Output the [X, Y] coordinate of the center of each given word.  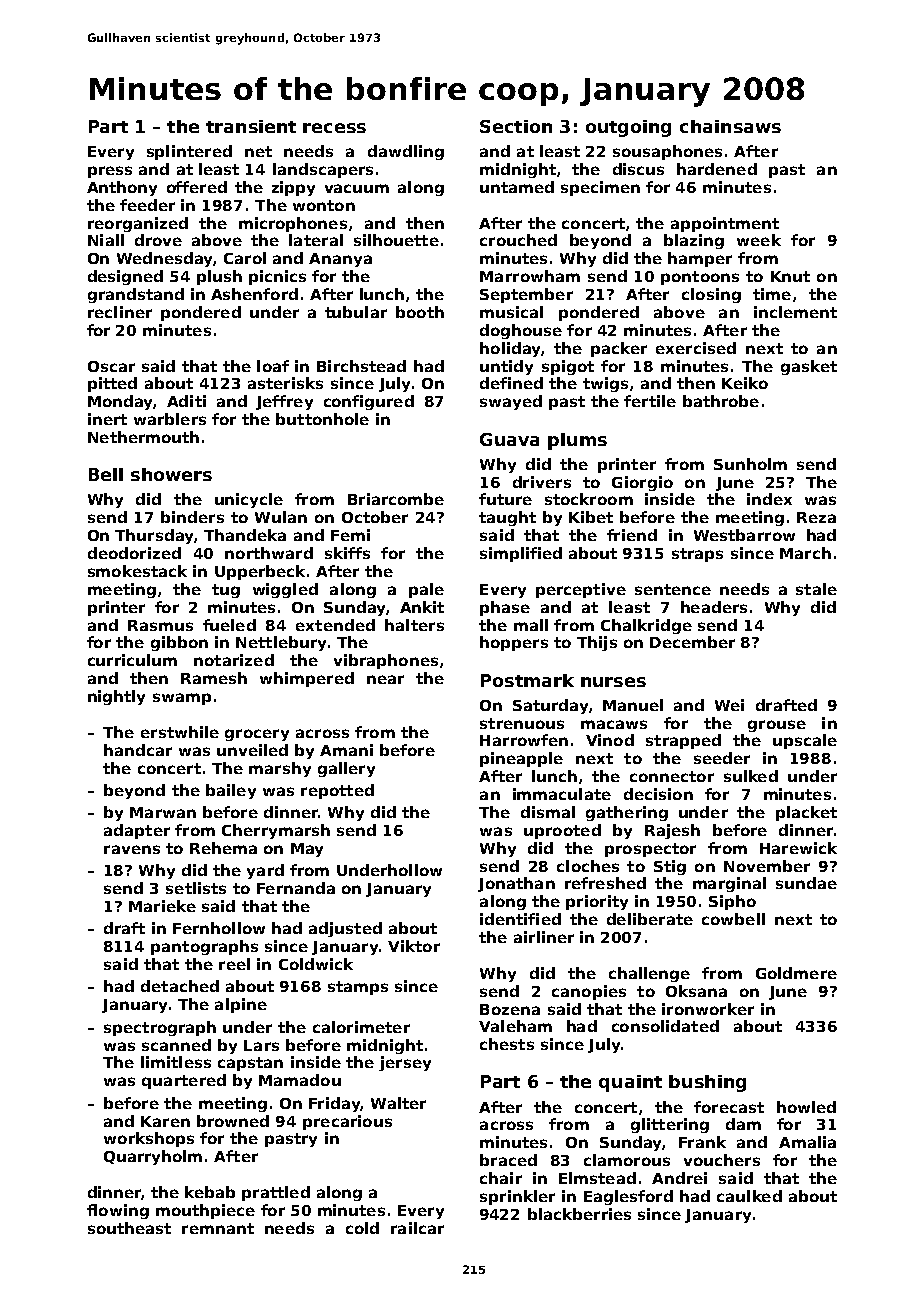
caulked [749, 1196]
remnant [218, 1228]
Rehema [223, 848]
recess [334, 128]
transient [251, 126]
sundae [806, 883]
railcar [417, 1228]
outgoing [628, 128]
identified [520, 919]
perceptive [581, 590]
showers [171, 474]
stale [816, 589]
